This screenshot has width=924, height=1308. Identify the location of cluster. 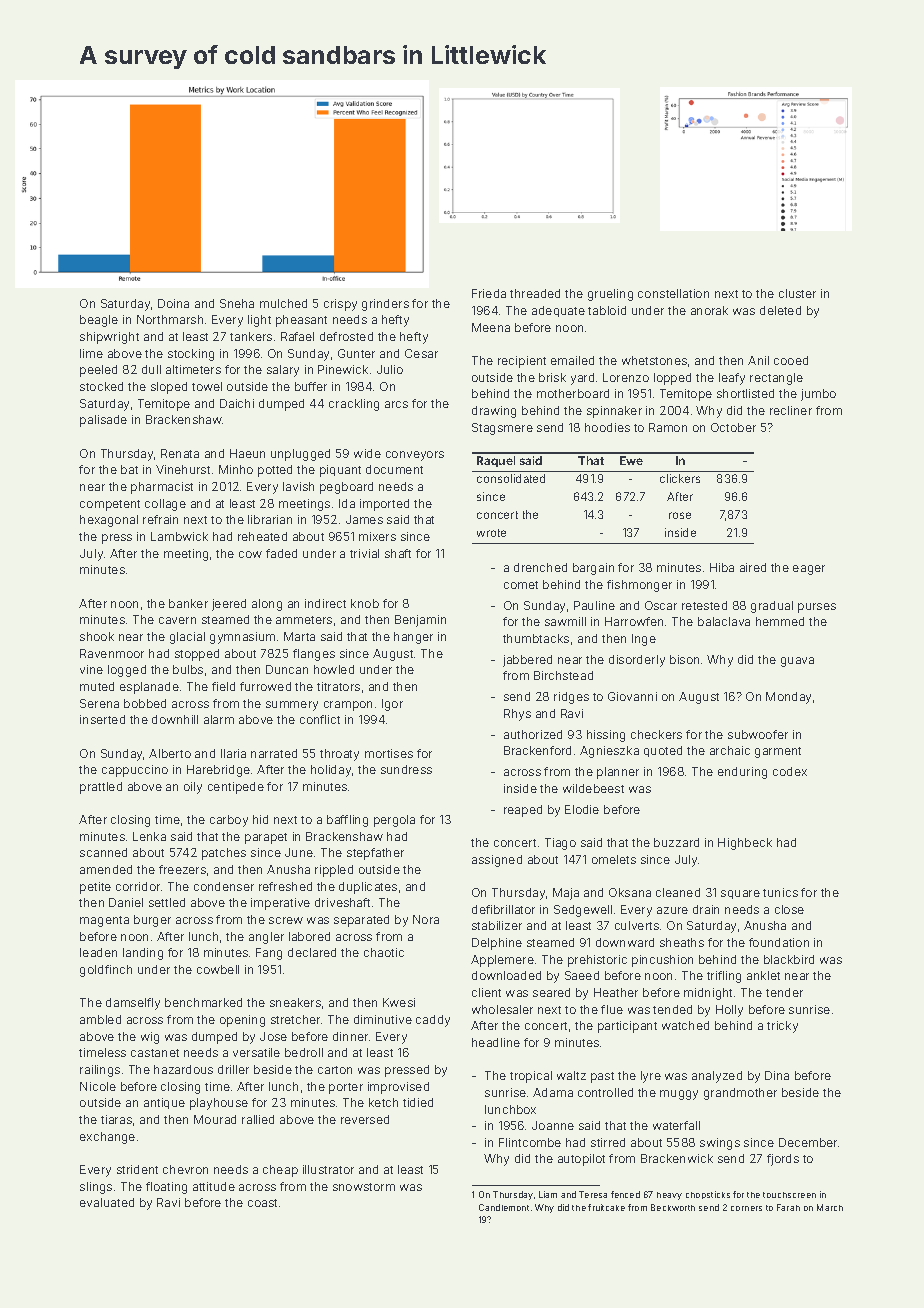
(797, 293).
